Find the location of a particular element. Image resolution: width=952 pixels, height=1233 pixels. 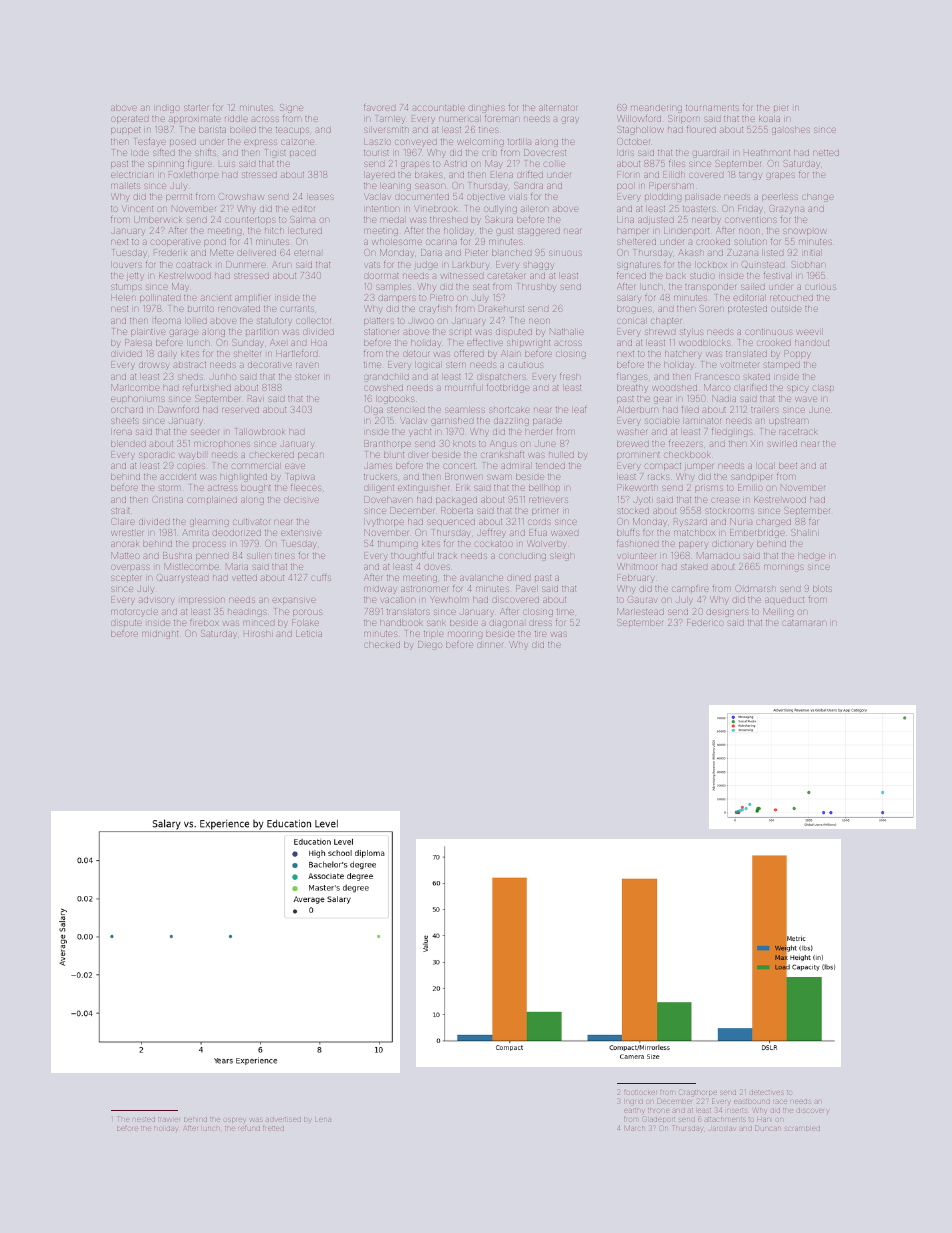

Diego is located at coordinates (430, 645).
